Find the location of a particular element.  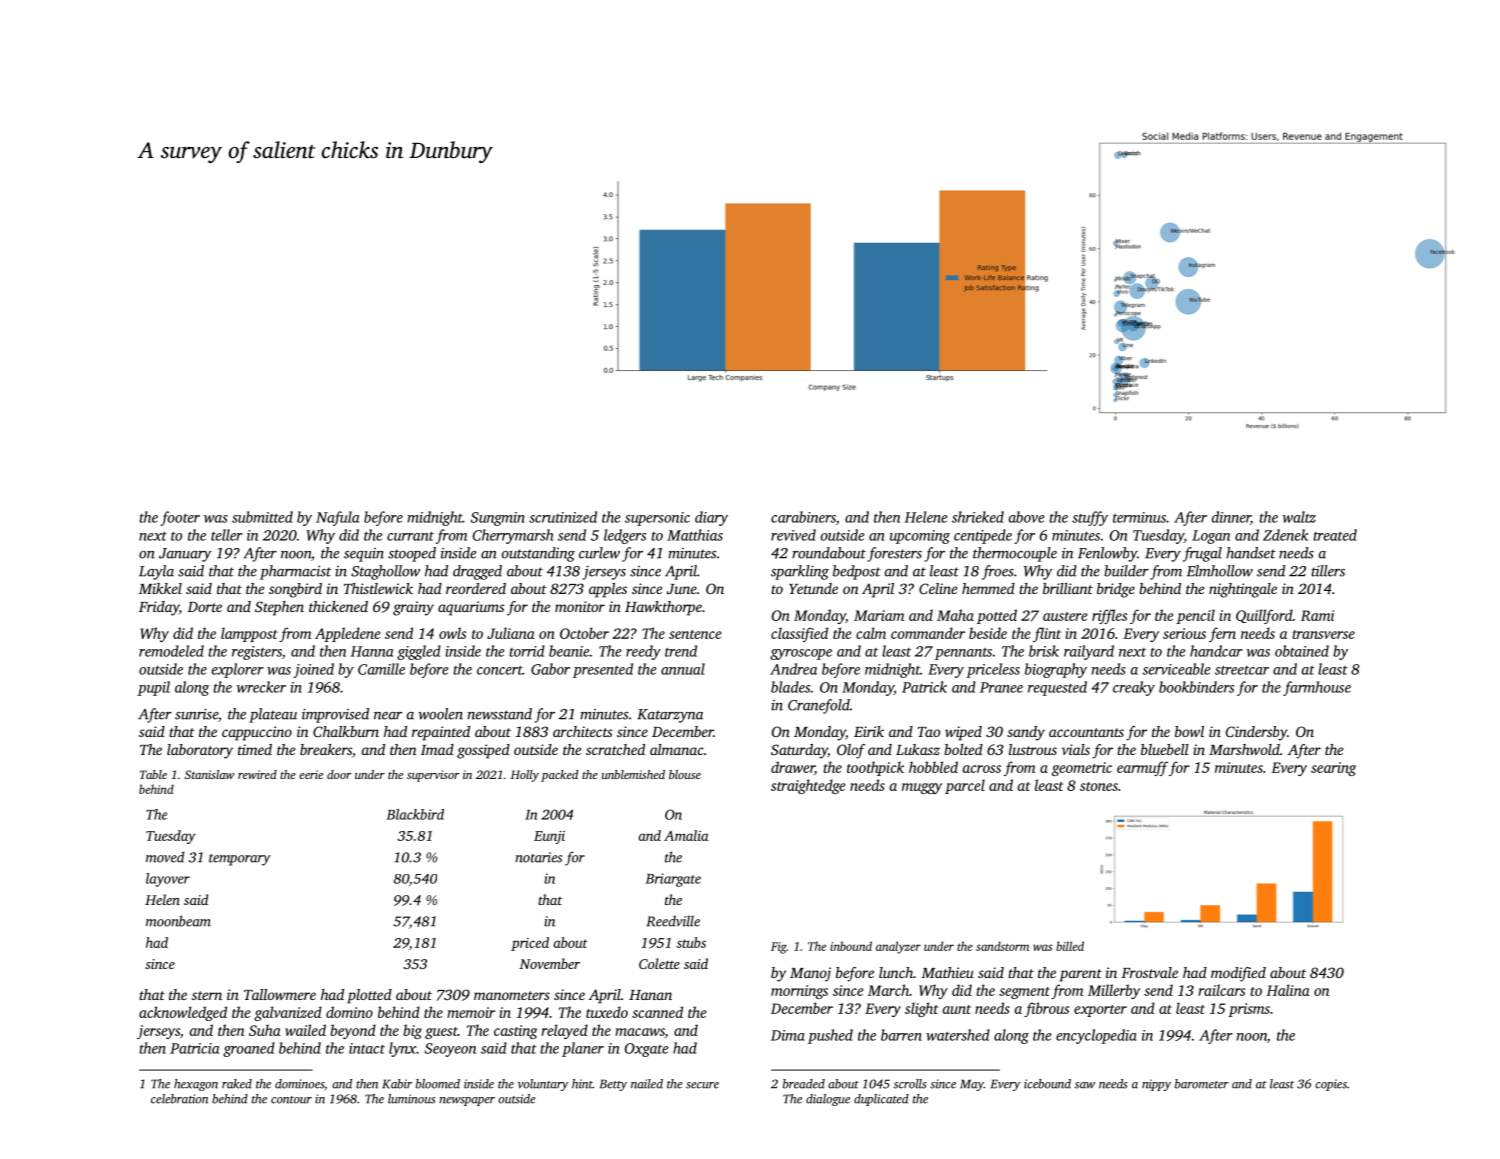

notaries is located at coordinates (538, 857).
